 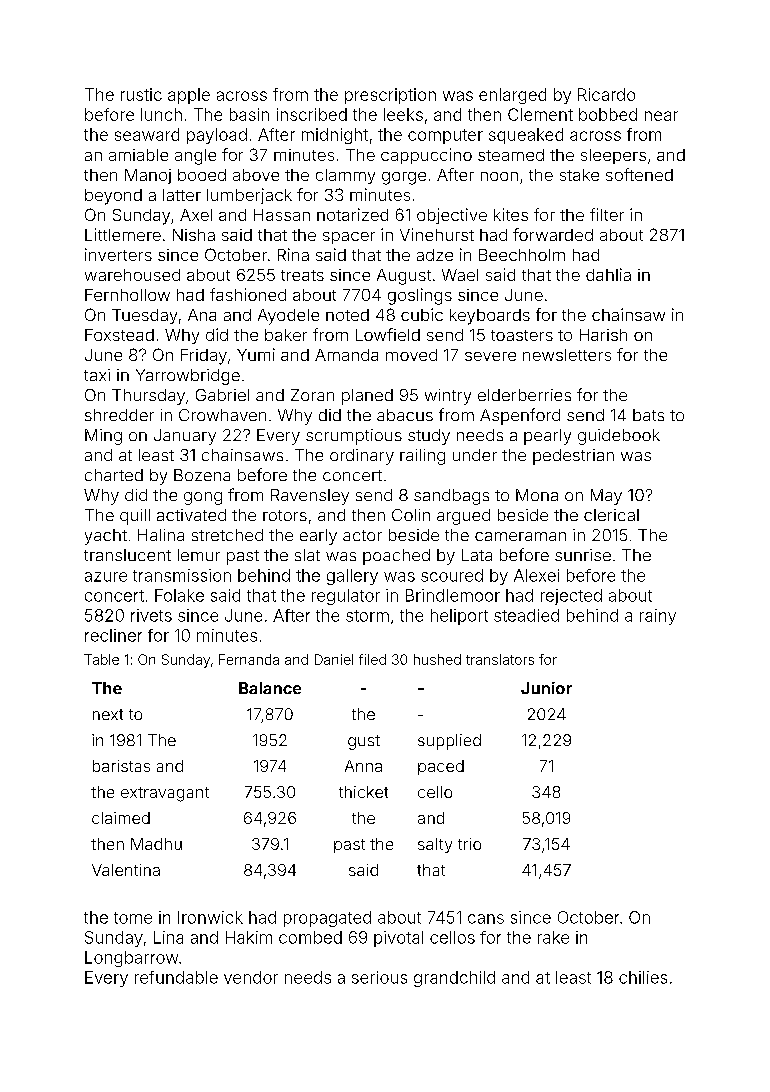 I want to click on Crowhaven, so click(x=222, y=415).
